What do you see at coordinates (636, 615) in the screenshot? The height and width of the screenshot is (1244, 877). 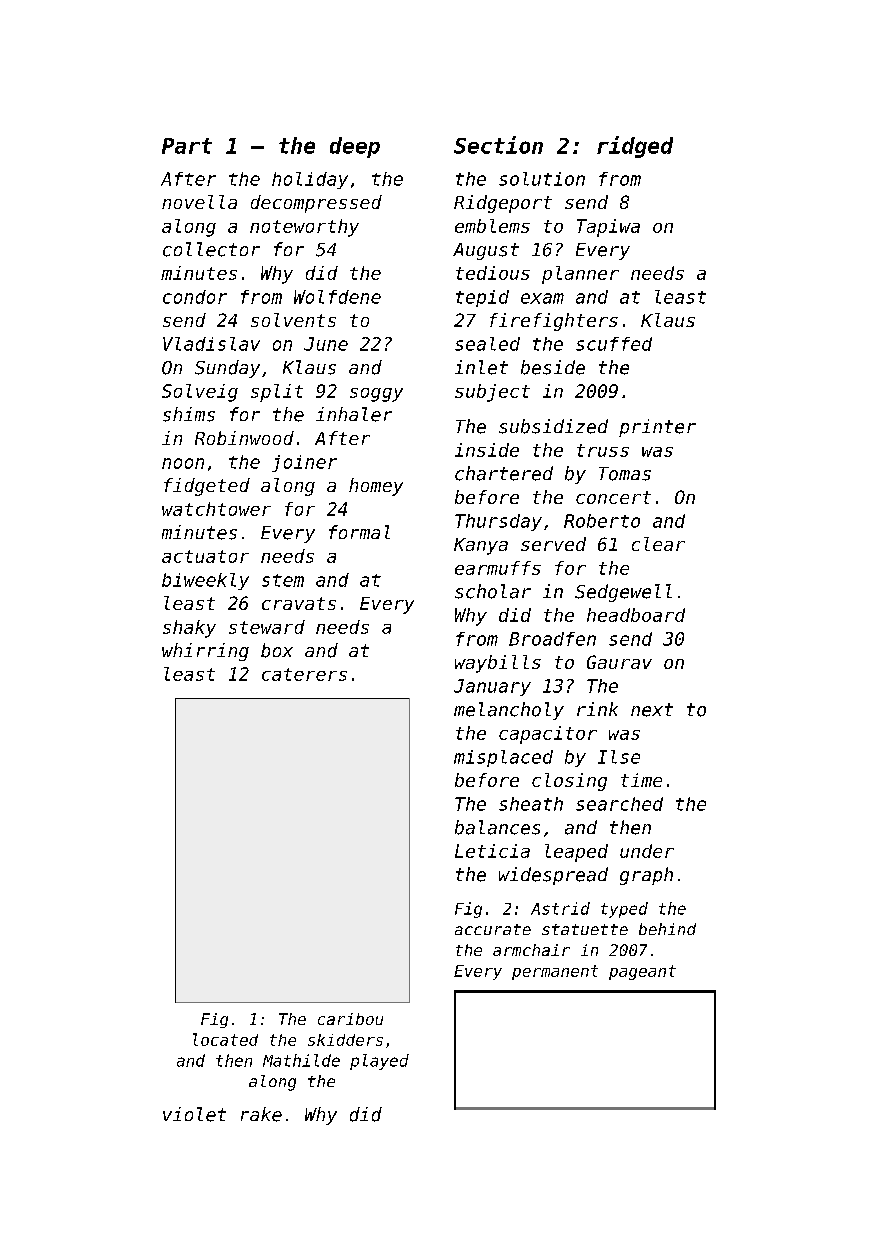 I see `headboard` at bounding box center [636, 615].
